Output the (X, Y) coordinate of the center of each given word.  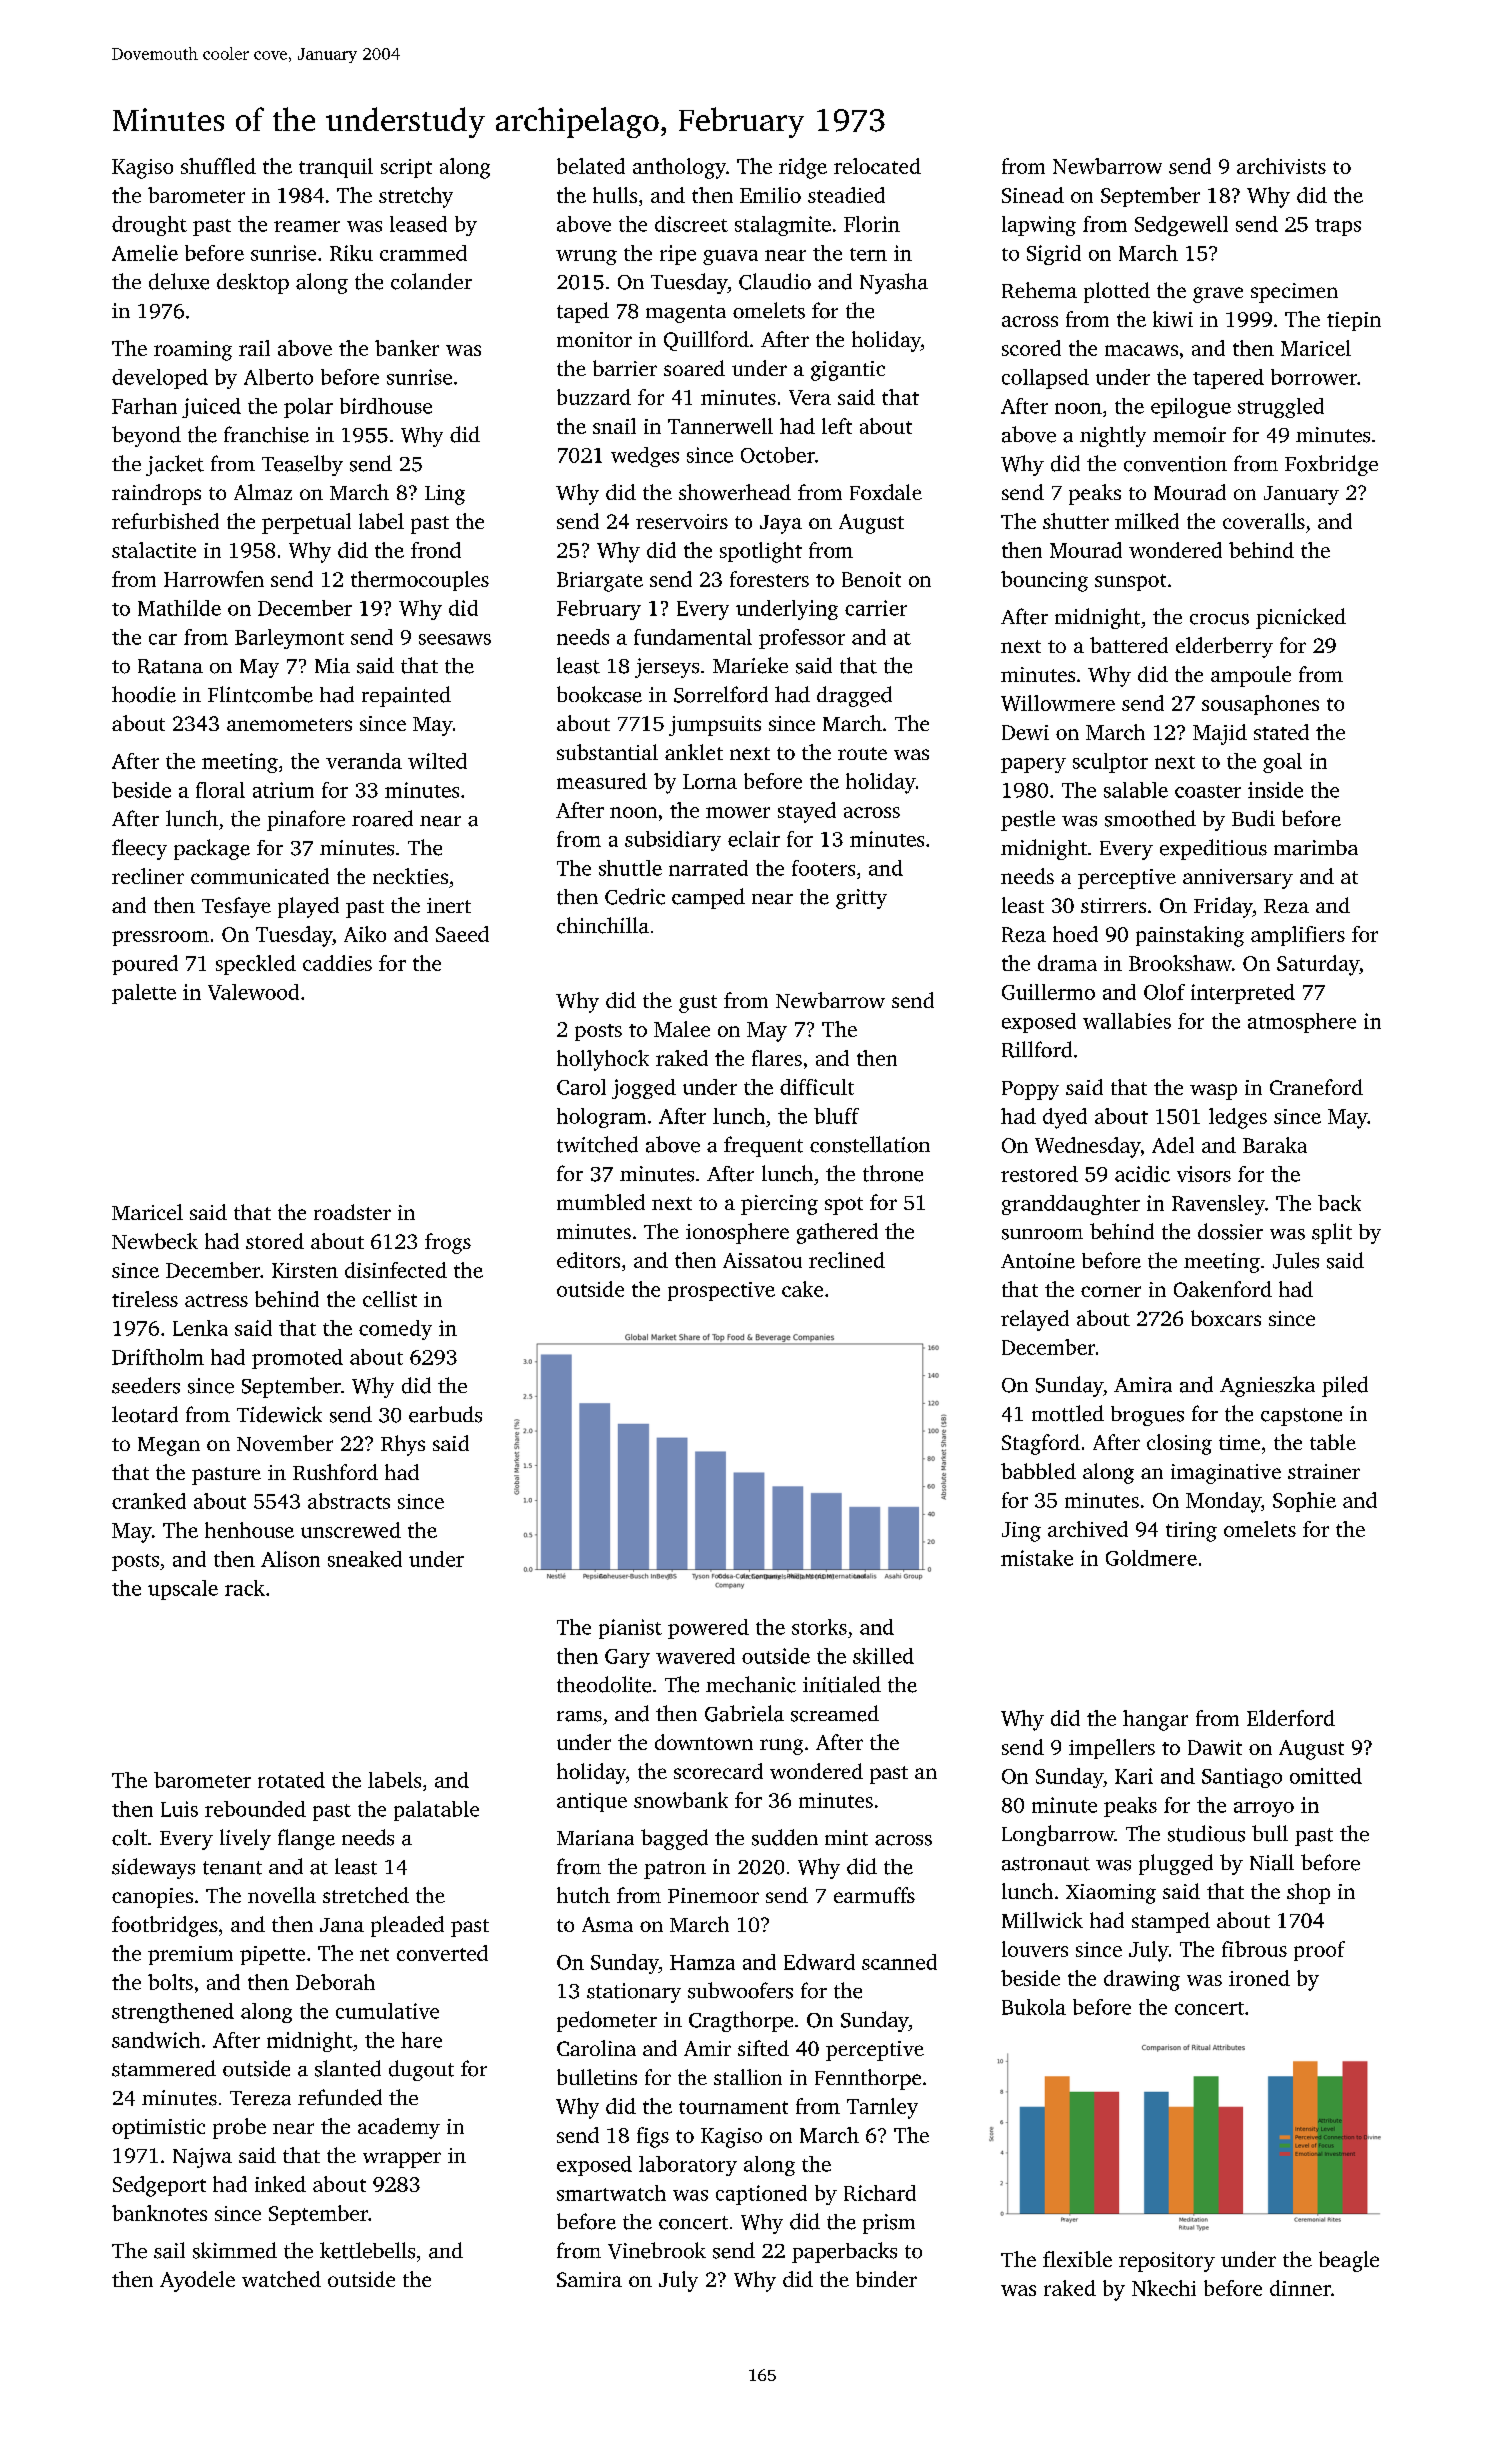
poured (145, 965)
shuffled (218, 166)
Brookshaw (1180, 963)
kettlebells (367, 2250)
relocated (877, 166)
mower (738, 812)
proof (1319, 1951)
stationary (634, 1993)
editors (588, 1260)
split (1332, 1233)
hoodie (144, 694)
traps (1338, 227)
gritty (861, 899)
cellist (390, 1299)
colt (129, 1837)
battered (1129, 645)
